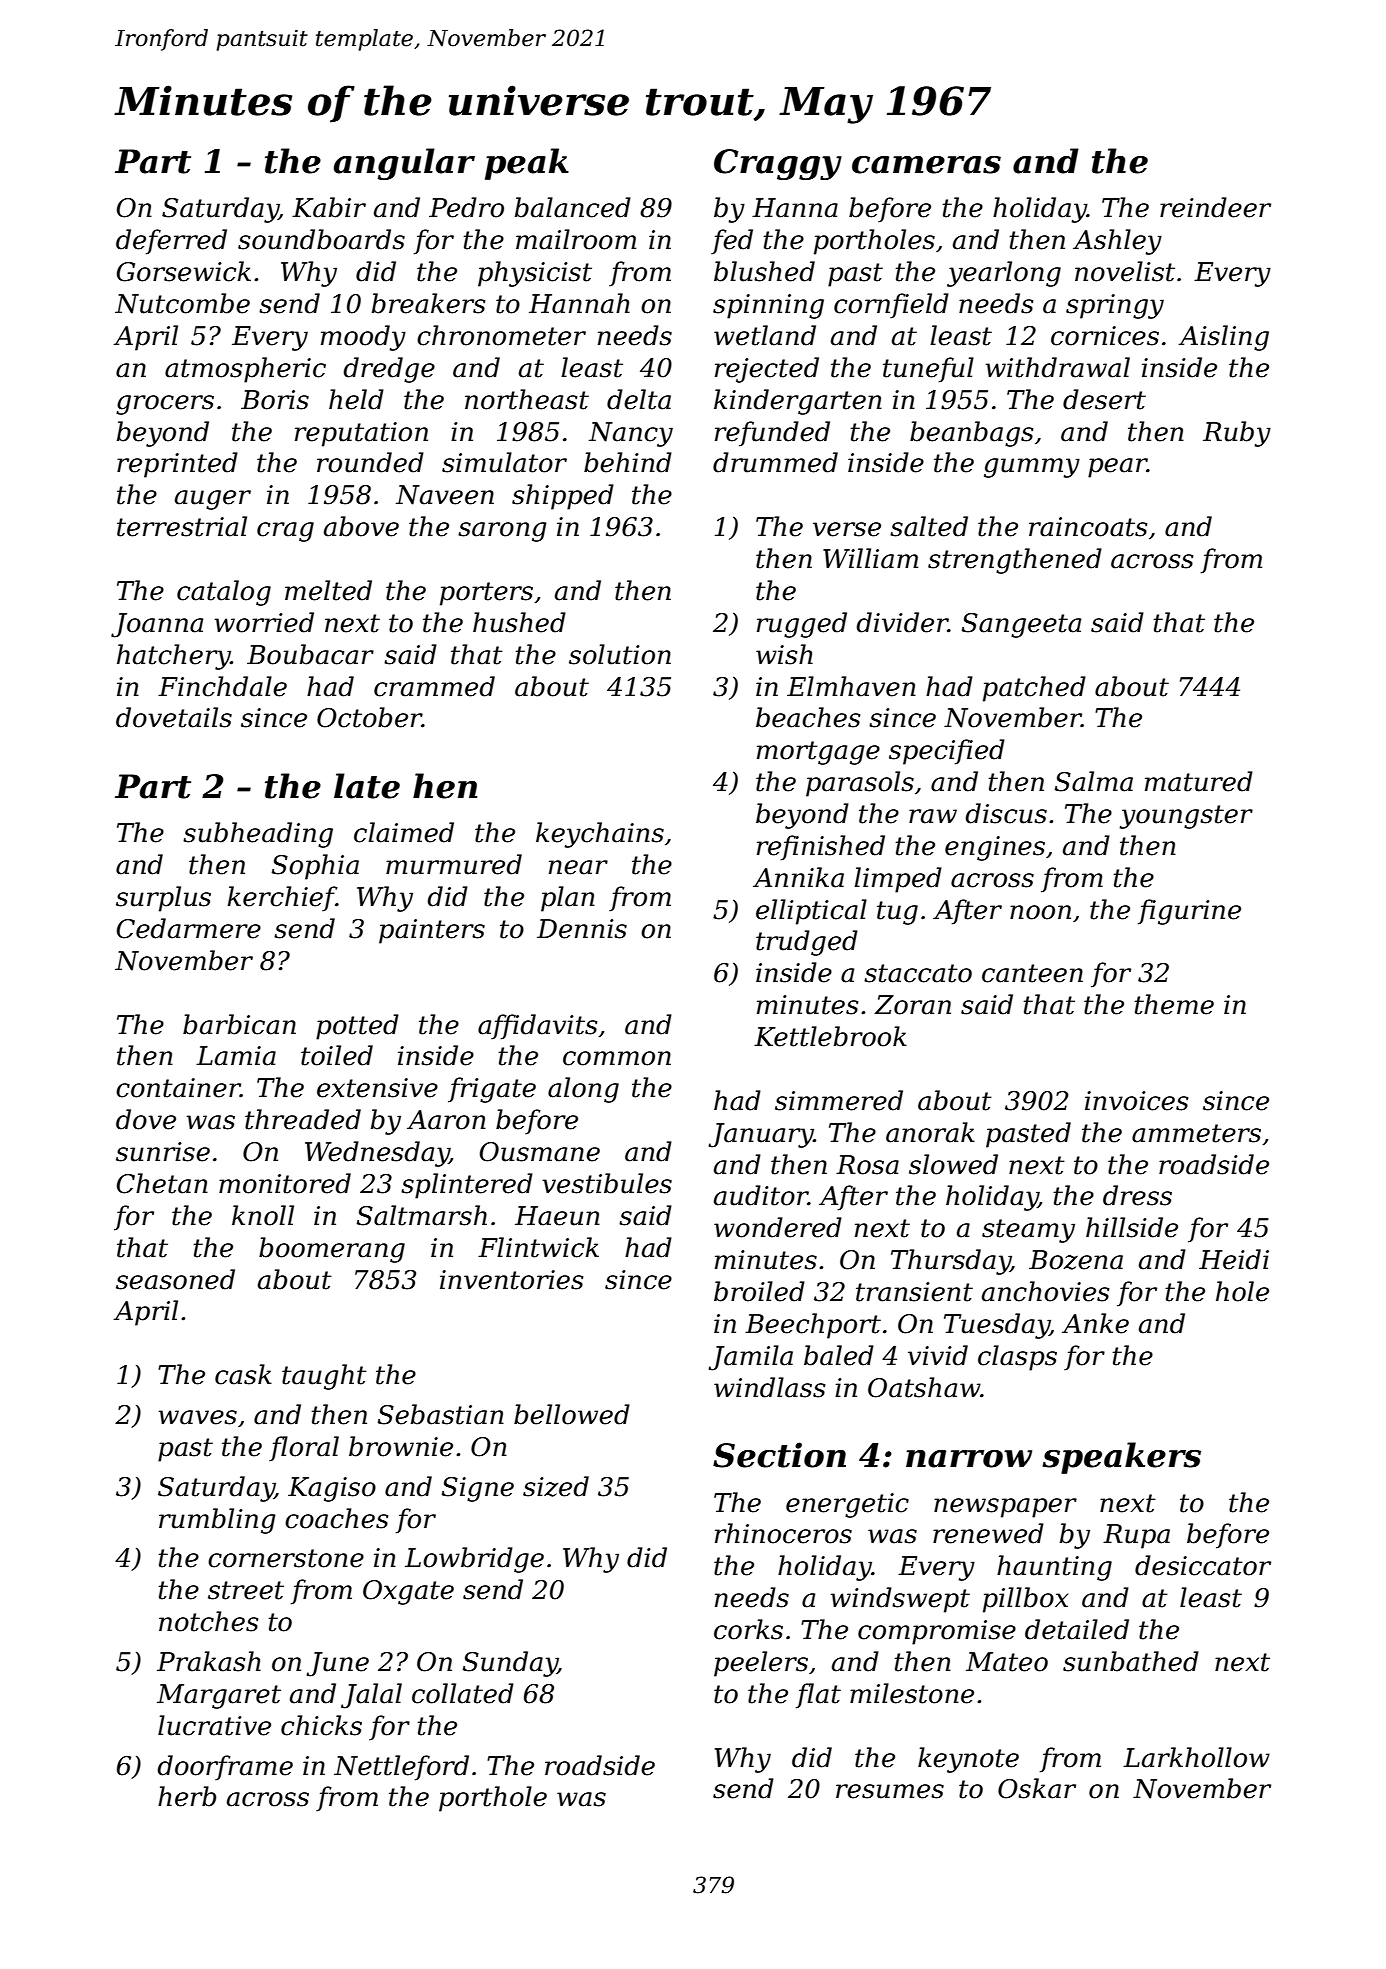 This document has height=1969, width=1386. What do you see at coordinates (775, 462) in the document?
I see `drummed` at bounding box center [775, 462].
